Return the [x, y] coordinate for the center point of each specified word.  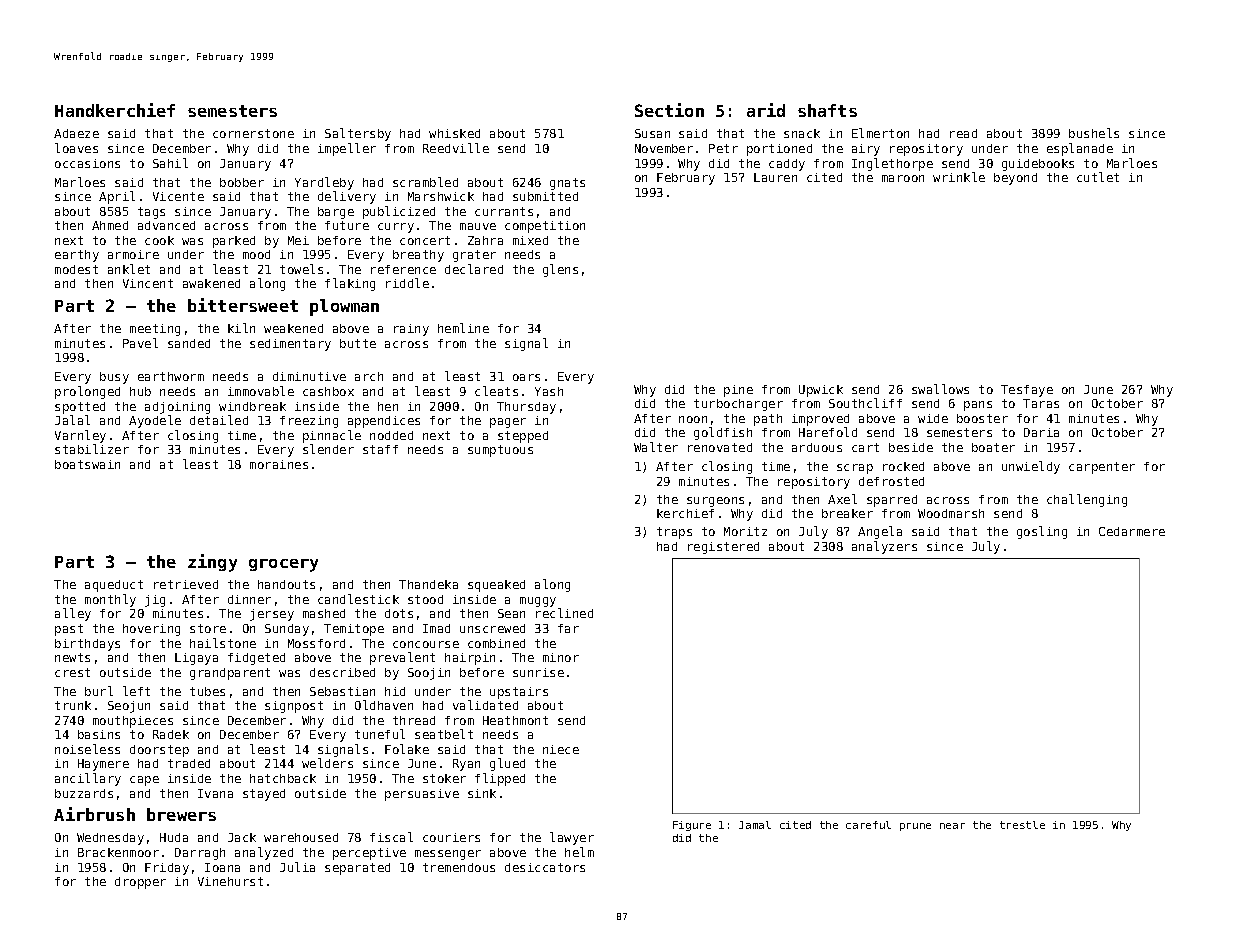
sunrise [538, 672]
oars [526, 377]
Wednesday [110, 839]
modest [76, 269]
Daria [1041, 432]
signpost [294, 707]
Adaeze [76, 133]
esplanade [1080, 149]
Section [669, 110]
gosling [1042, 532]
